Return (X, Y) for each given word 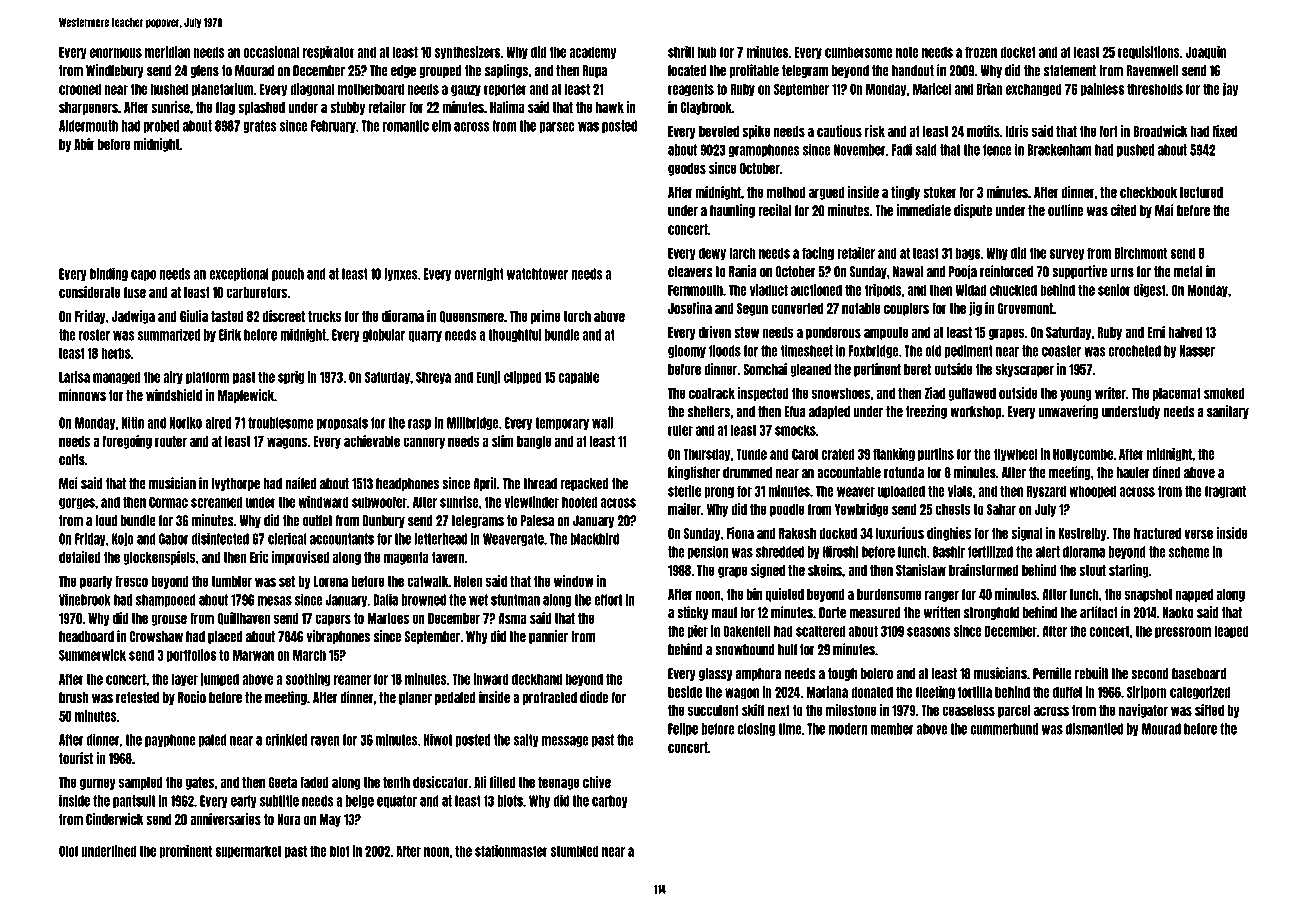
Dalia (385, 599)
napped (1194, 595)
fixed (1225, 131)
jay (1230, 90)
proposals (342, 423)
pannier (548, 637)
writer (1110, 393)
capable (578, 378)
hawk (610, 107)
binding (109, 274)
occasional (271, 52)
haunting (732, 211)
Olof (68, 851)
